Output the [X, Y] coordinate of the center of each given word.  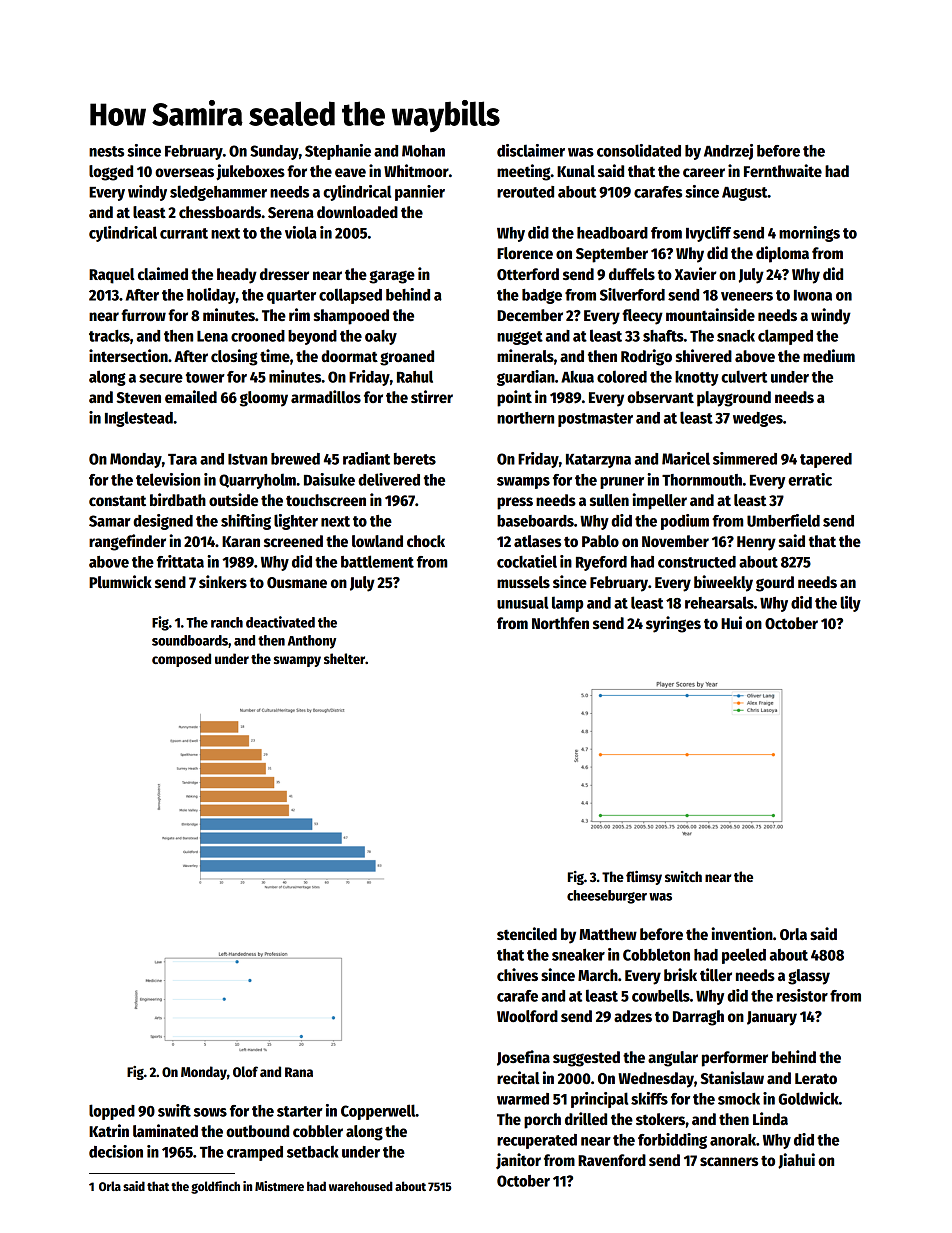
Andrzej [728, 152]
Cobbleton [656, 954]
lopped [112, 1112]
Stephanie [338, 152]
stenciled [527, 933]
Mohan [423, 151]
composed [181, 660]
